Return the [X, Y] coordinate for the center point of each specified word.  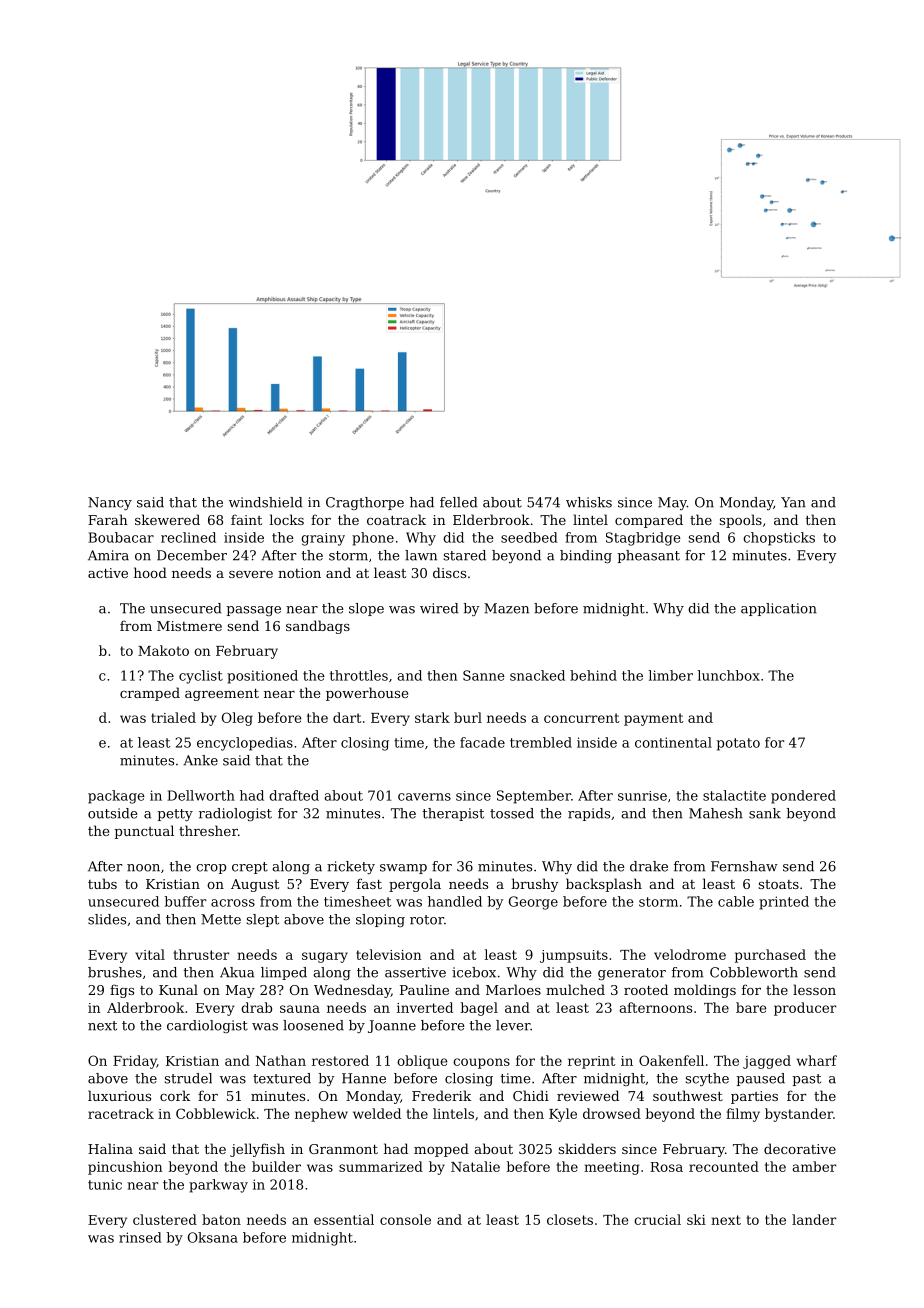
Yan [793, 502]
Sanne [484, 675]
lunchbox [728, 675]
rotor [427, 920]
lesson [814, 989]
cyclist [201, 677]
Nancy [110, 503]
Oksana [213, 1237]
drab [256, 1007]
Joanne [392, 1026]
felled [458, 502]
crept [250, 868]
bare [751, 1007]
